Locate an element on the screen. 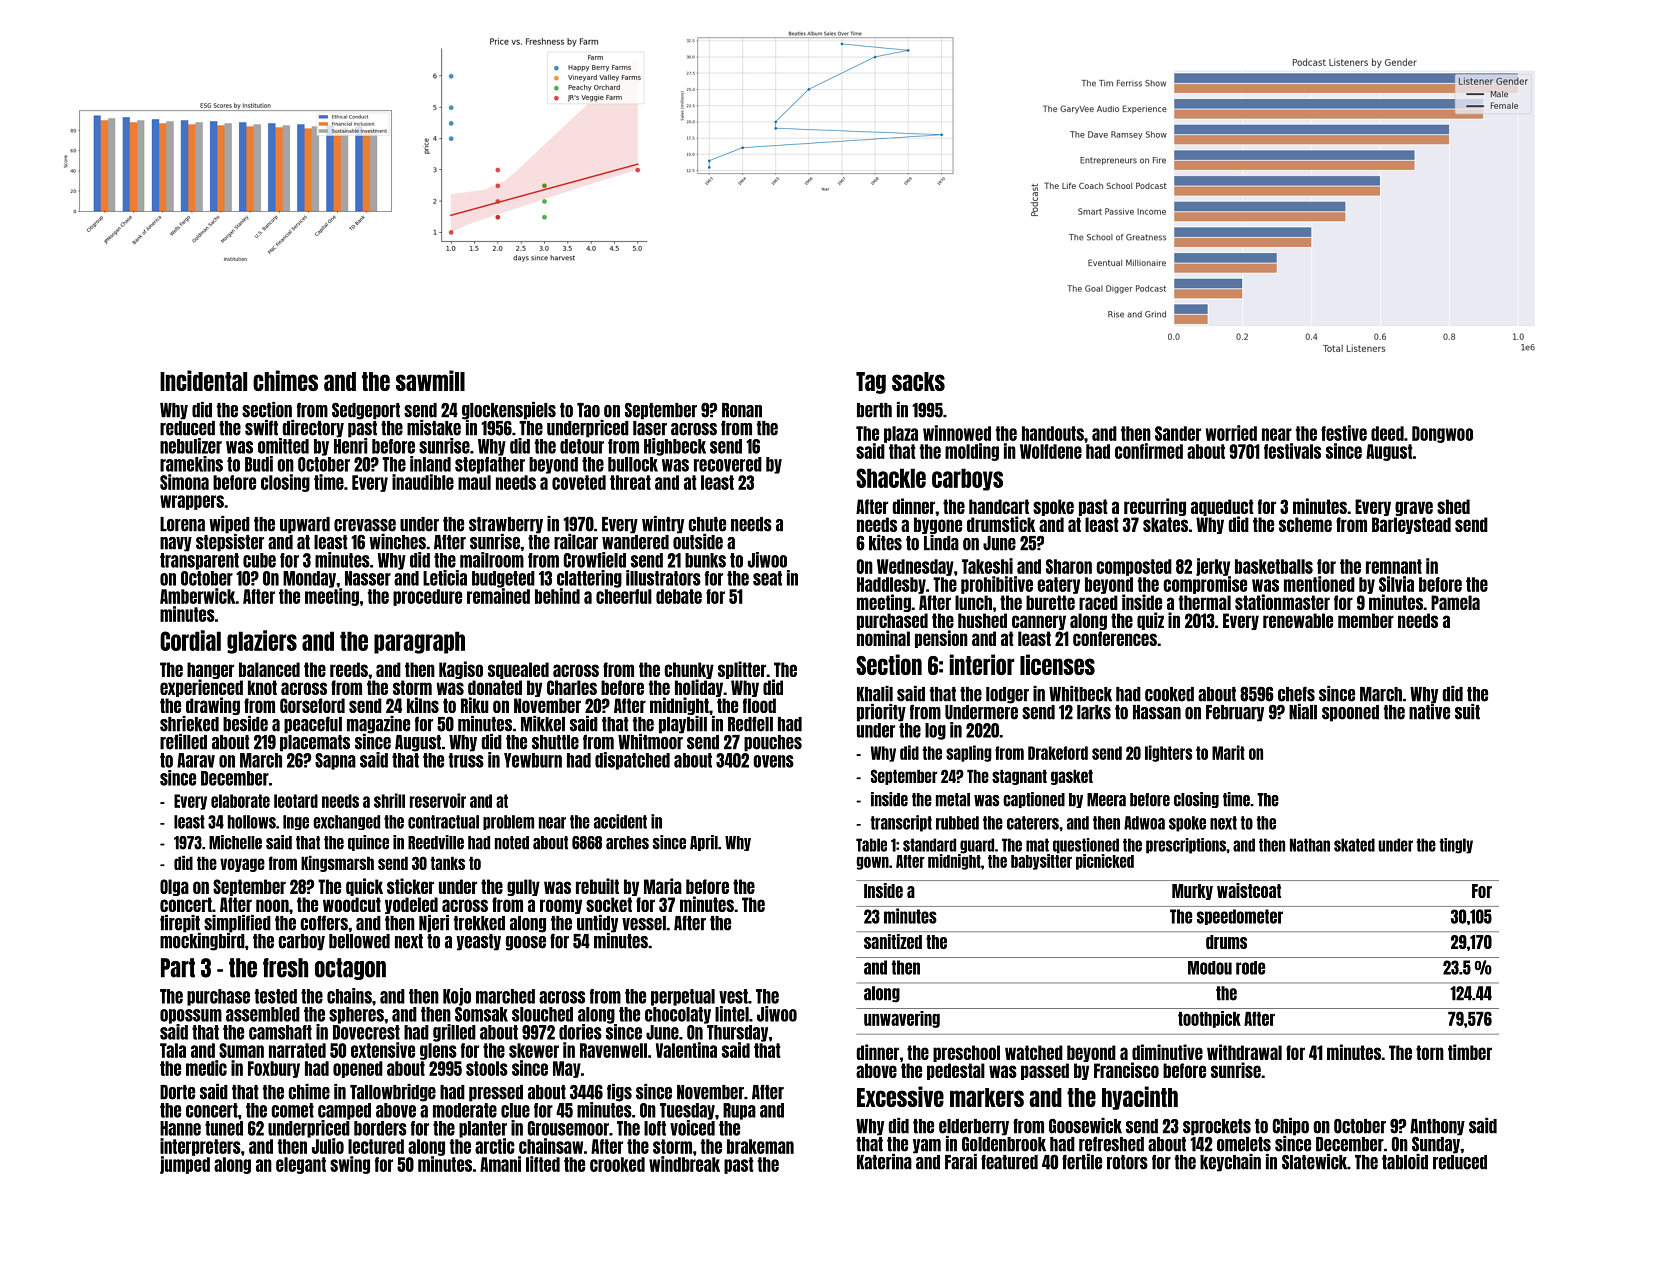  hanger is located at coordinates (210, 670).
